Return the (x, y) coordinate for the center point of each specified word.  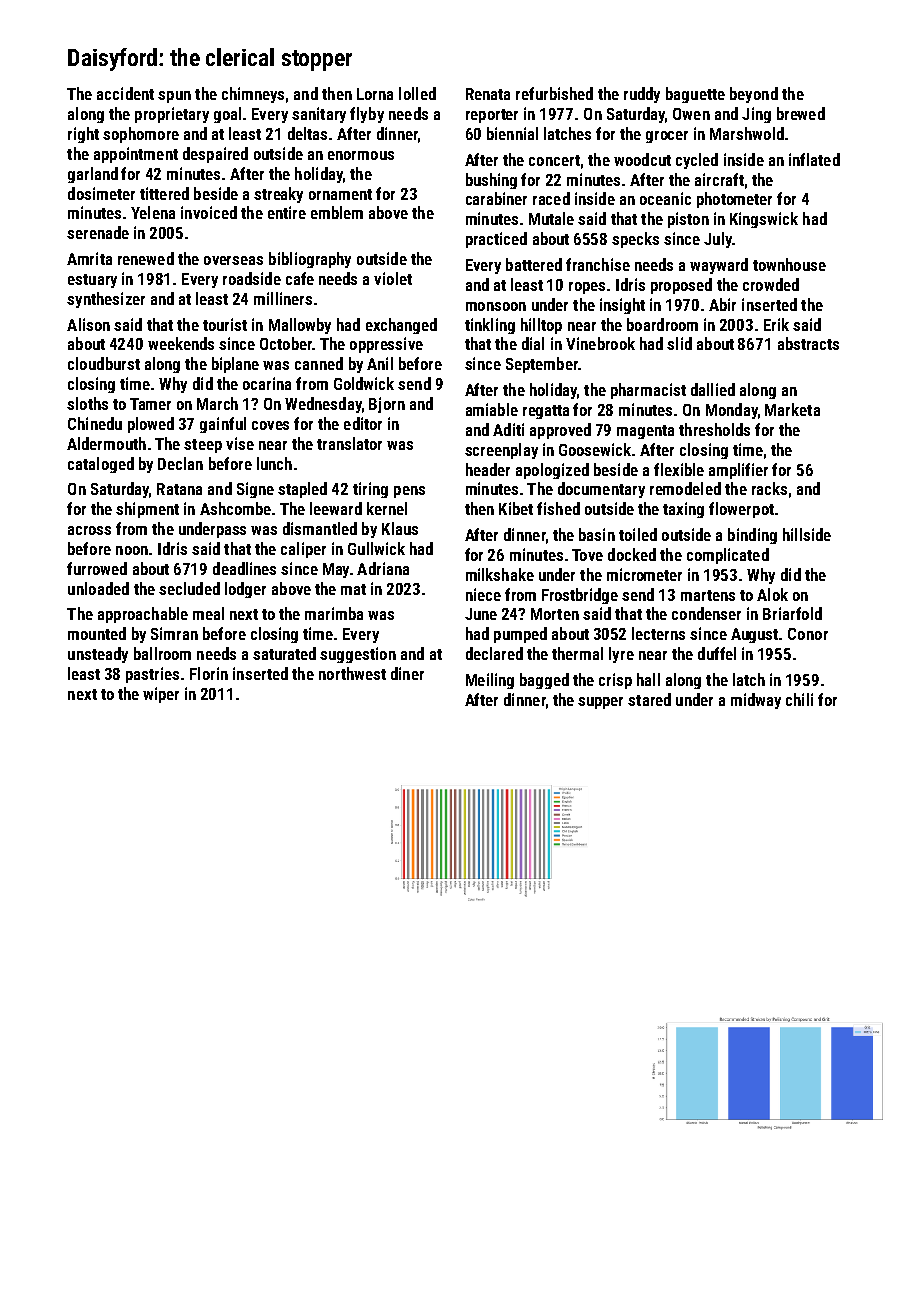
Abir (722, 304)
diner (407, 673)
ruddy (642, 95)
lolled (417, 93)
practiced (496, 240)
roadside (252, 278)
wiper (161, 695)
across (89, 530)
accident (125, 93)
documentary (601, 490)
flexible (679, 469)
